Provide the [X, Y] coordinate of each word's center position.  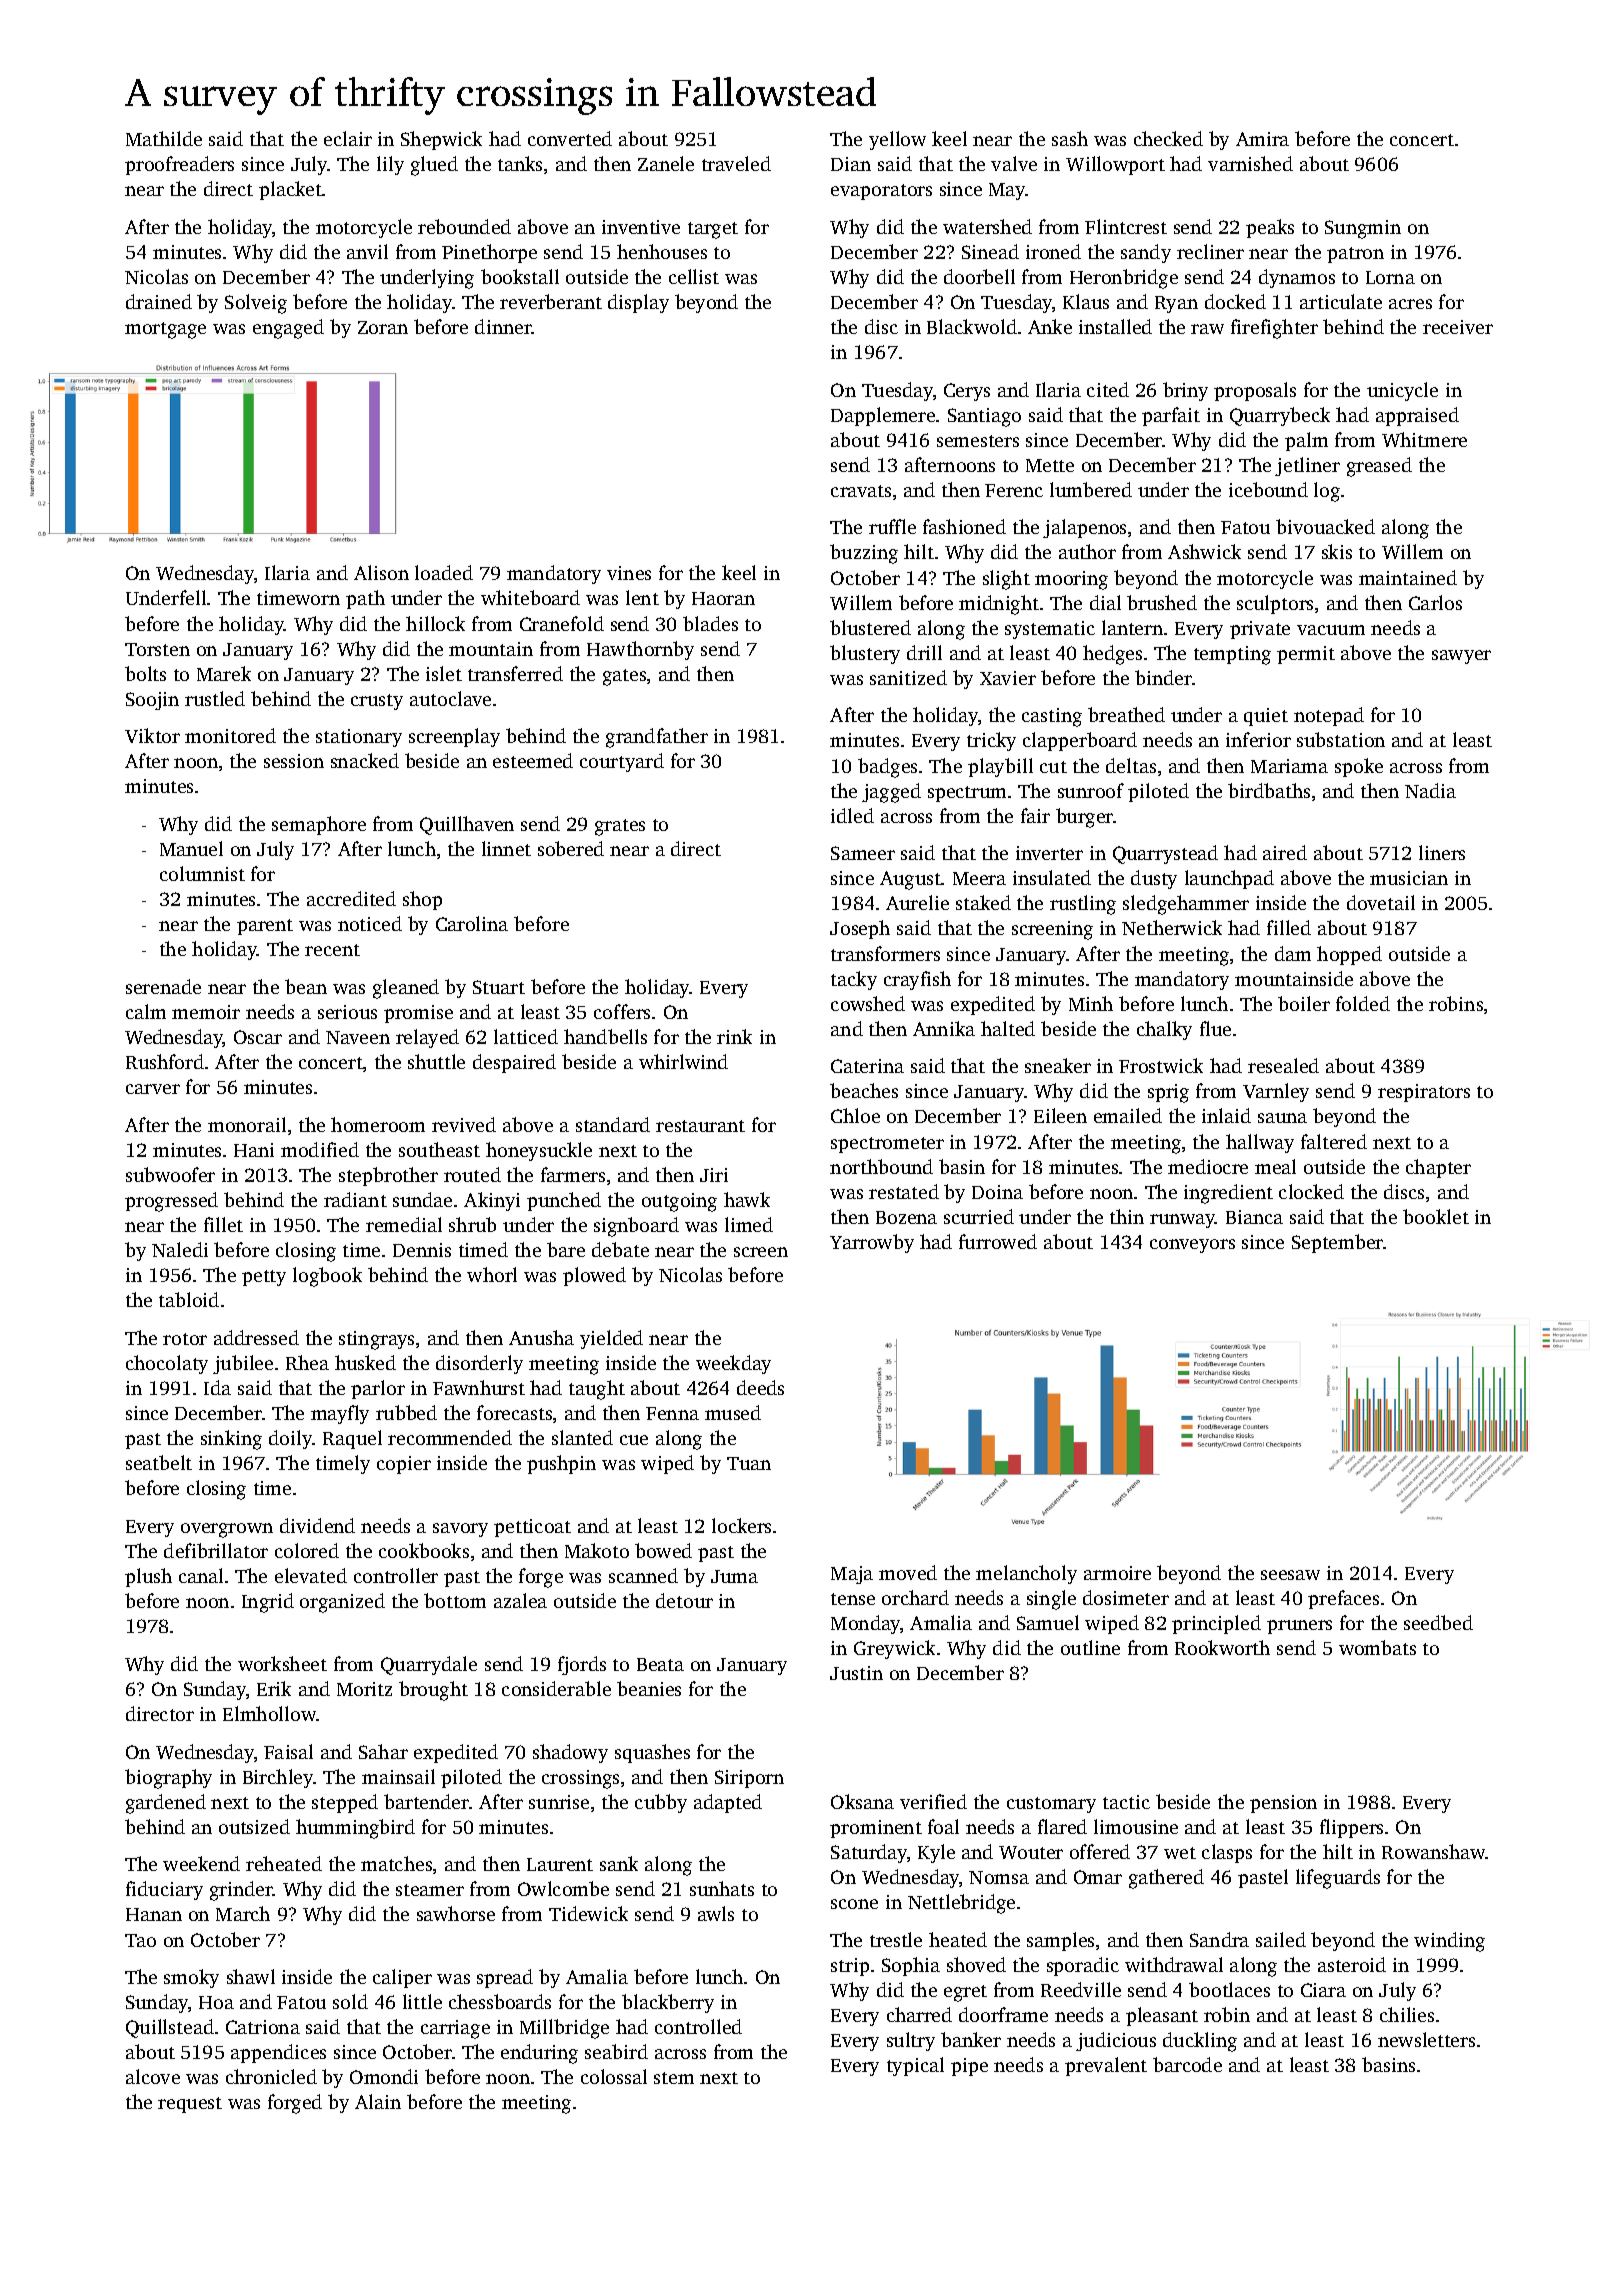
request [190, 2105]
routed [472, 1174]
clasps [1227, 1853]
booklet [1436, 1216]
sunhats [722, 1888]
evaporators [881, 192]
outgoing [679, 1202]
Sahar [383, 1751]
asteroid [1352, 1964]
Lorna [1390, 277]
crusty [377, 702]
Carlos [1435, 602]
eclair [348, 138]
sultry [911, 2041]
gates [624, 677]
